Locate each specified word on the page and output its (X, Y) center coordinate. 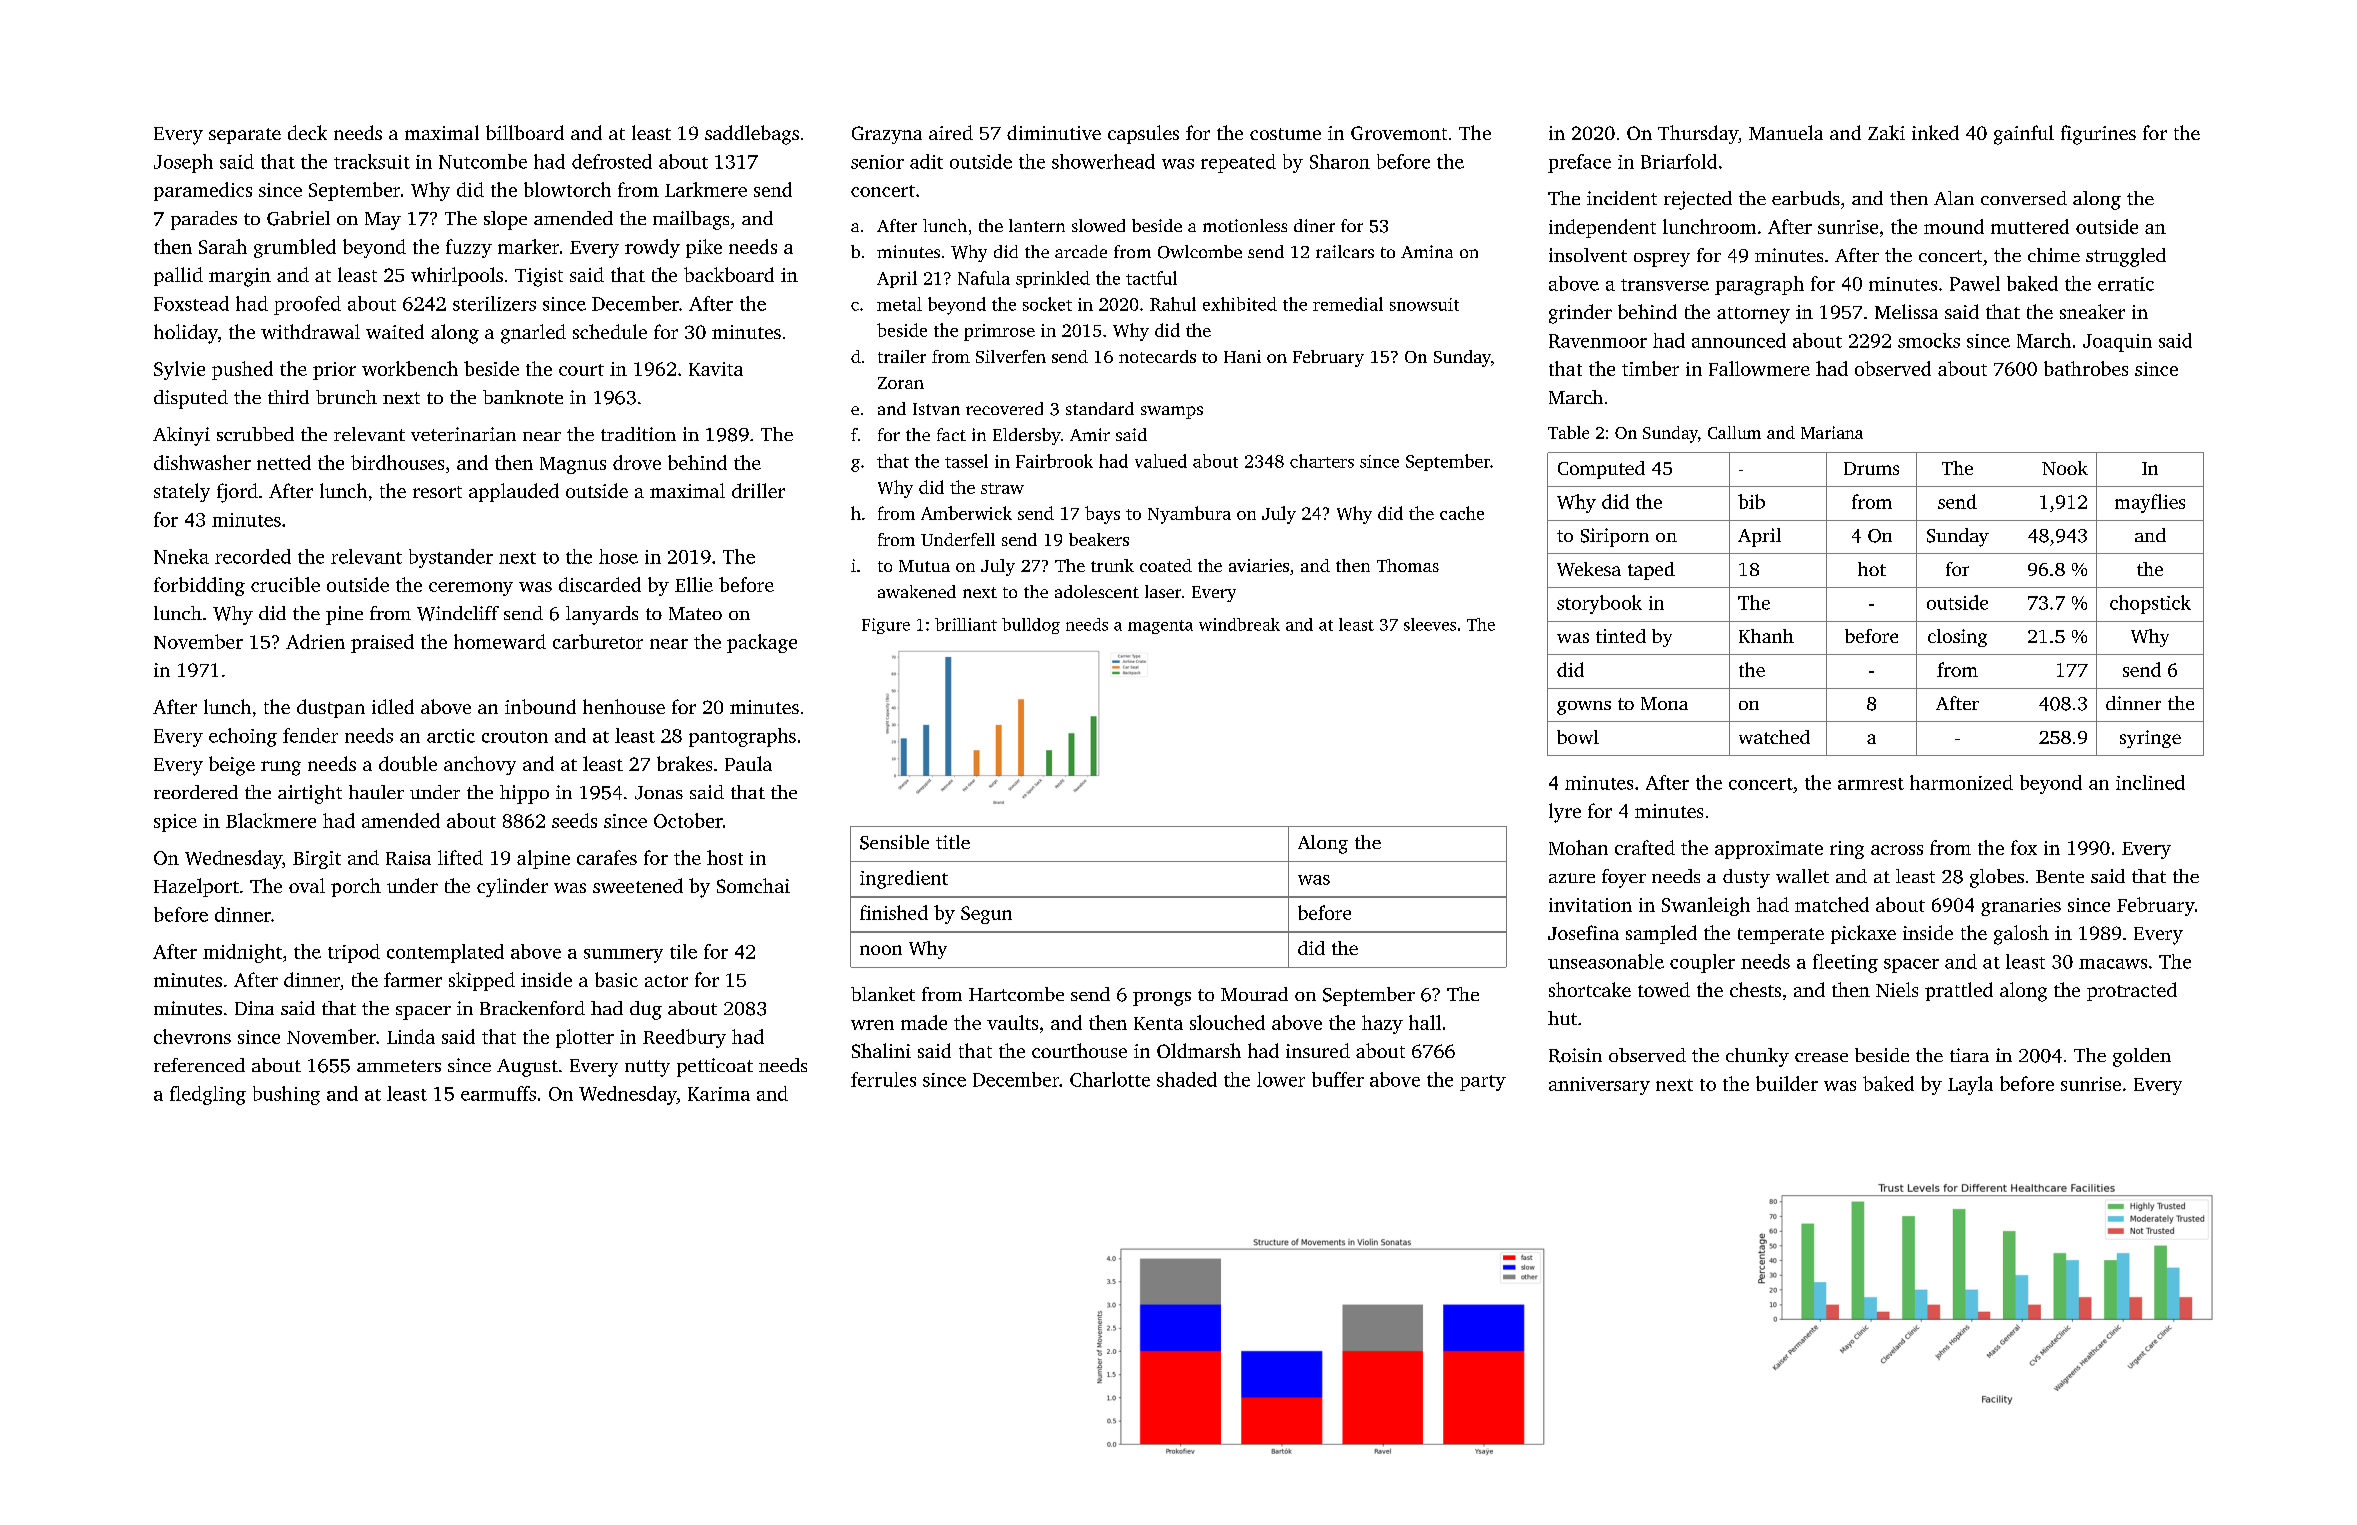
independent (1602, 228)
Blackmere (271, 820)
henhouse (624, 706)
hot (1872, 569)
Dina (254, 1008)
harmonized (1961, 782)
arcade (1081, 251)
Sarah (223, 246)
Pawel (1975, 283)
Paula (748, 763)
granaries (2021, 907)
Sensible (894, 842)
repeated (1238, 163)
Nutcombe (483, 161)
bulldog (1031, 626)
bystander (451, 558)
